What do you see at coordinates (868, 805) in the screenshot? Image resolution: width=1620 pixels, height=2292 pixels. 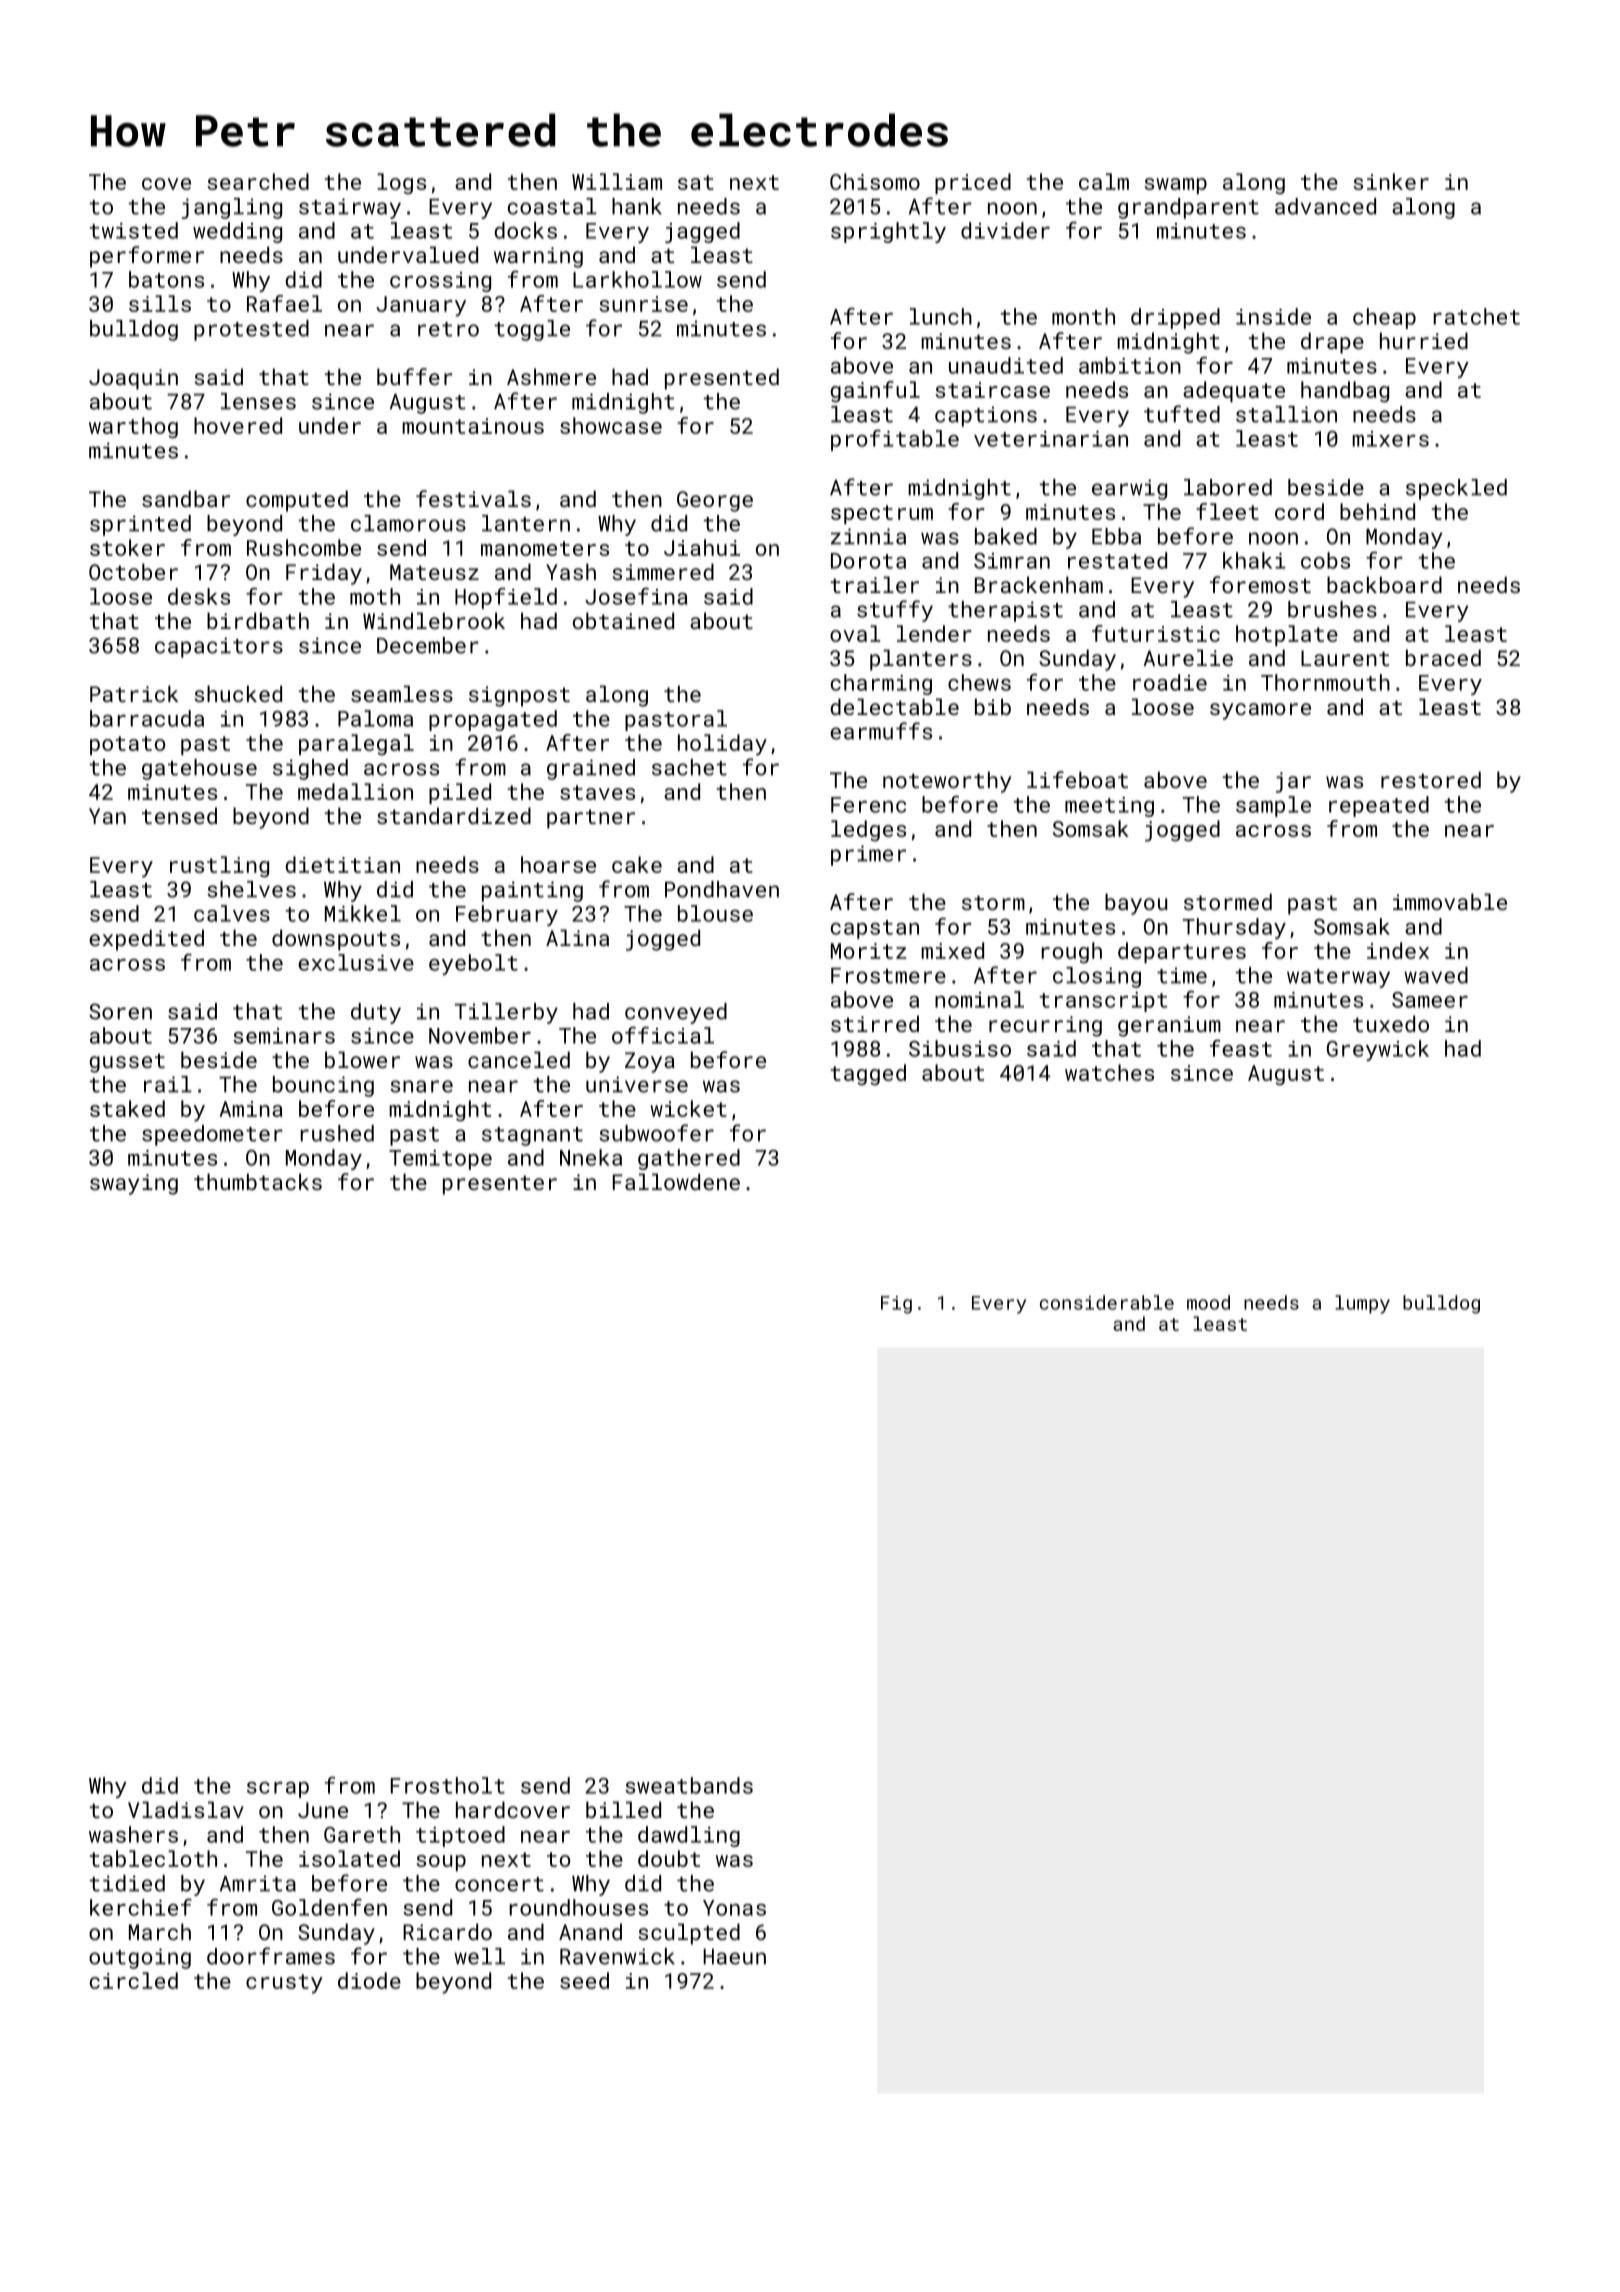 I see `Ferenc` at bounding box center [868, 805].
